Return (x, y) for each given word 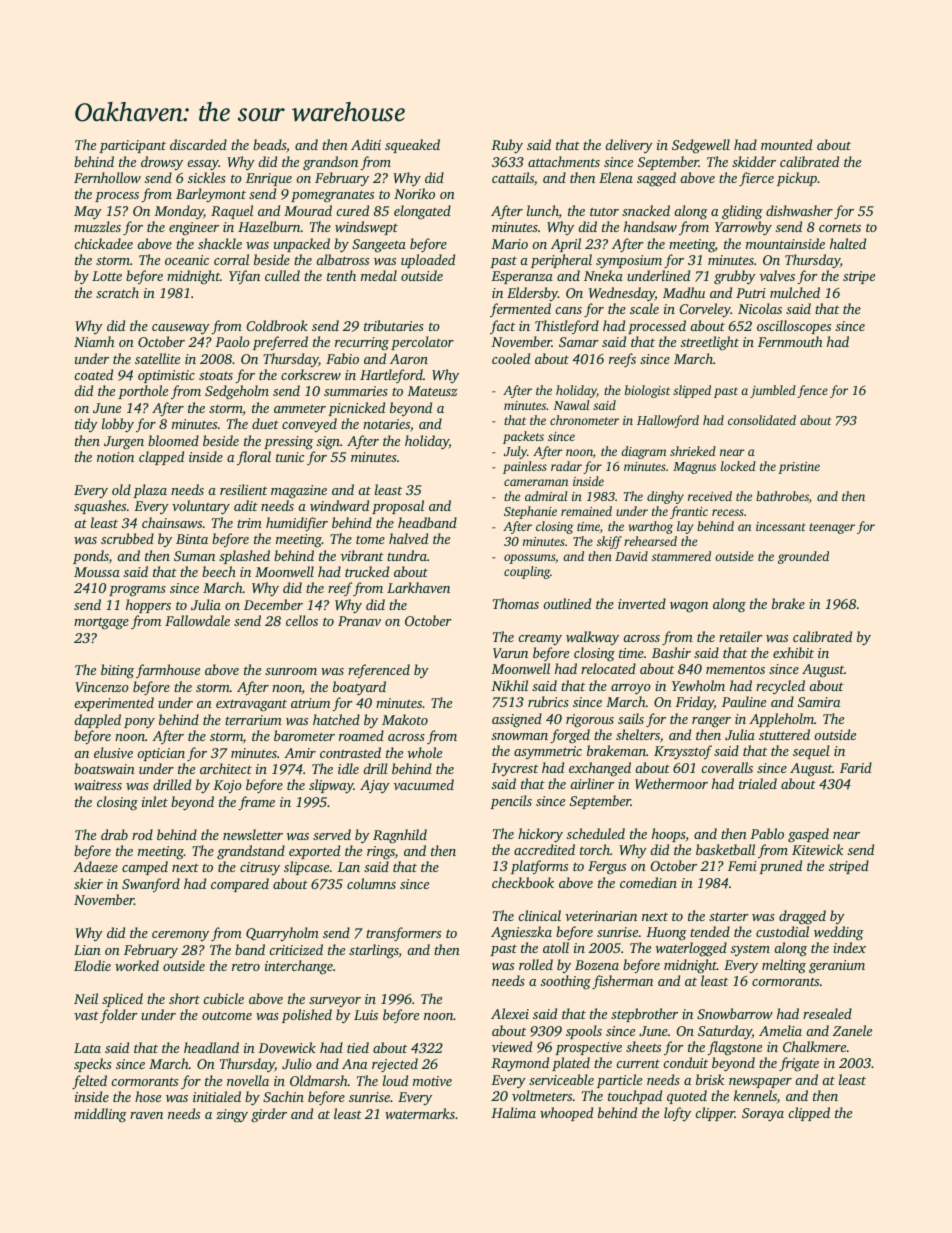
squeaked (412, 146)
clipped (809, 1114)
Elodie (92, 965)
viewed (512, 1046)
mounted (786, 144)
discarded (198, 144)
